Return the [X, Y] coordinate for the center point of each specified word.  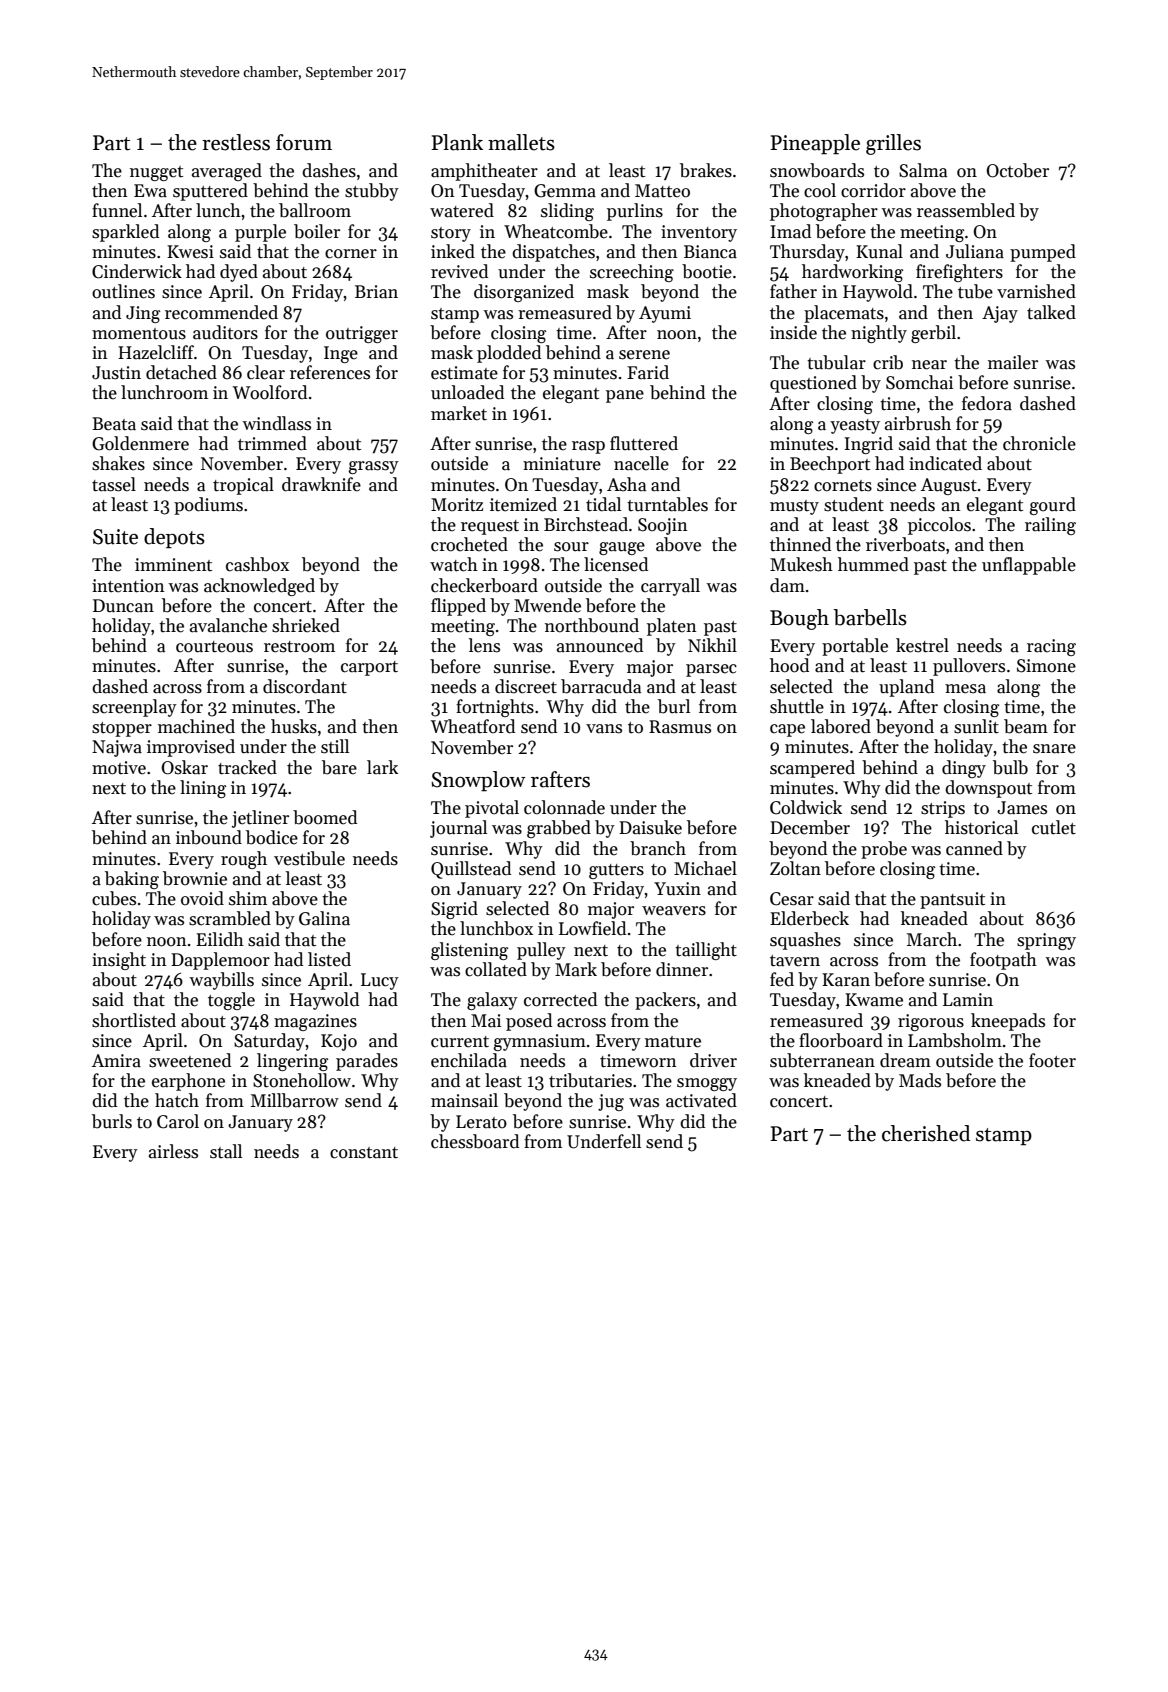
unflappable [1029, 566]
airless [173, 1151]
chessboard [475, 1141]
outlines [123, 291]
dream [905, 1060]
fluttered [644, 443]
